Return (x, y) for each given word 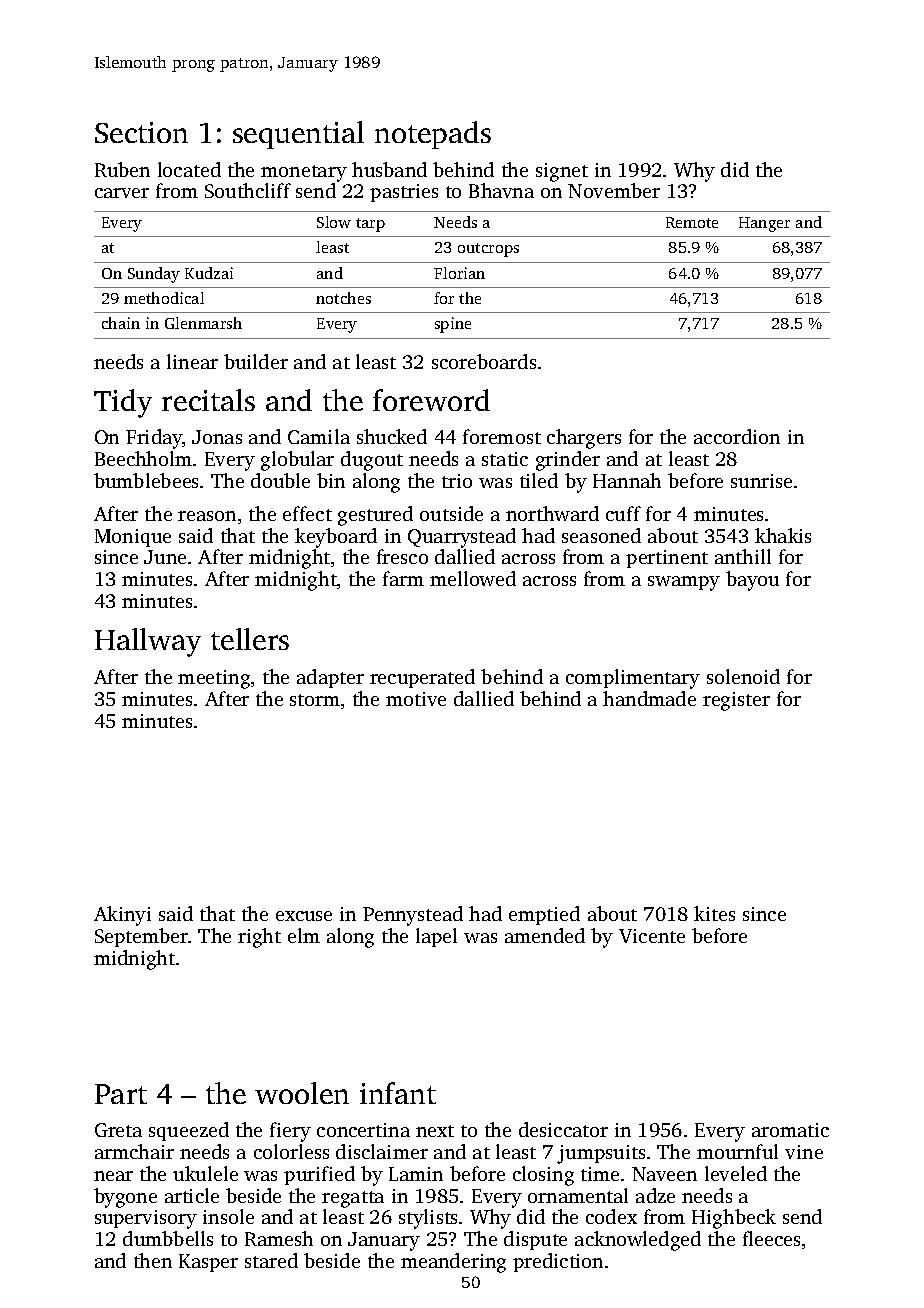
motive (416, 699)
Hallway (148, 642)
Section (141, 132)
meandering (453, 1263)
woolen (302, 1093)
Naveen (664, 1174)
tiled (539, 480)
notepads (433, 135)
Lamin (416, 1174)
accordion (737, 436)
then (153, 1260)
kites (714, 913)
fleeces (771, 1238)
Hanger (764, 224)
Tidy (123, 403)
